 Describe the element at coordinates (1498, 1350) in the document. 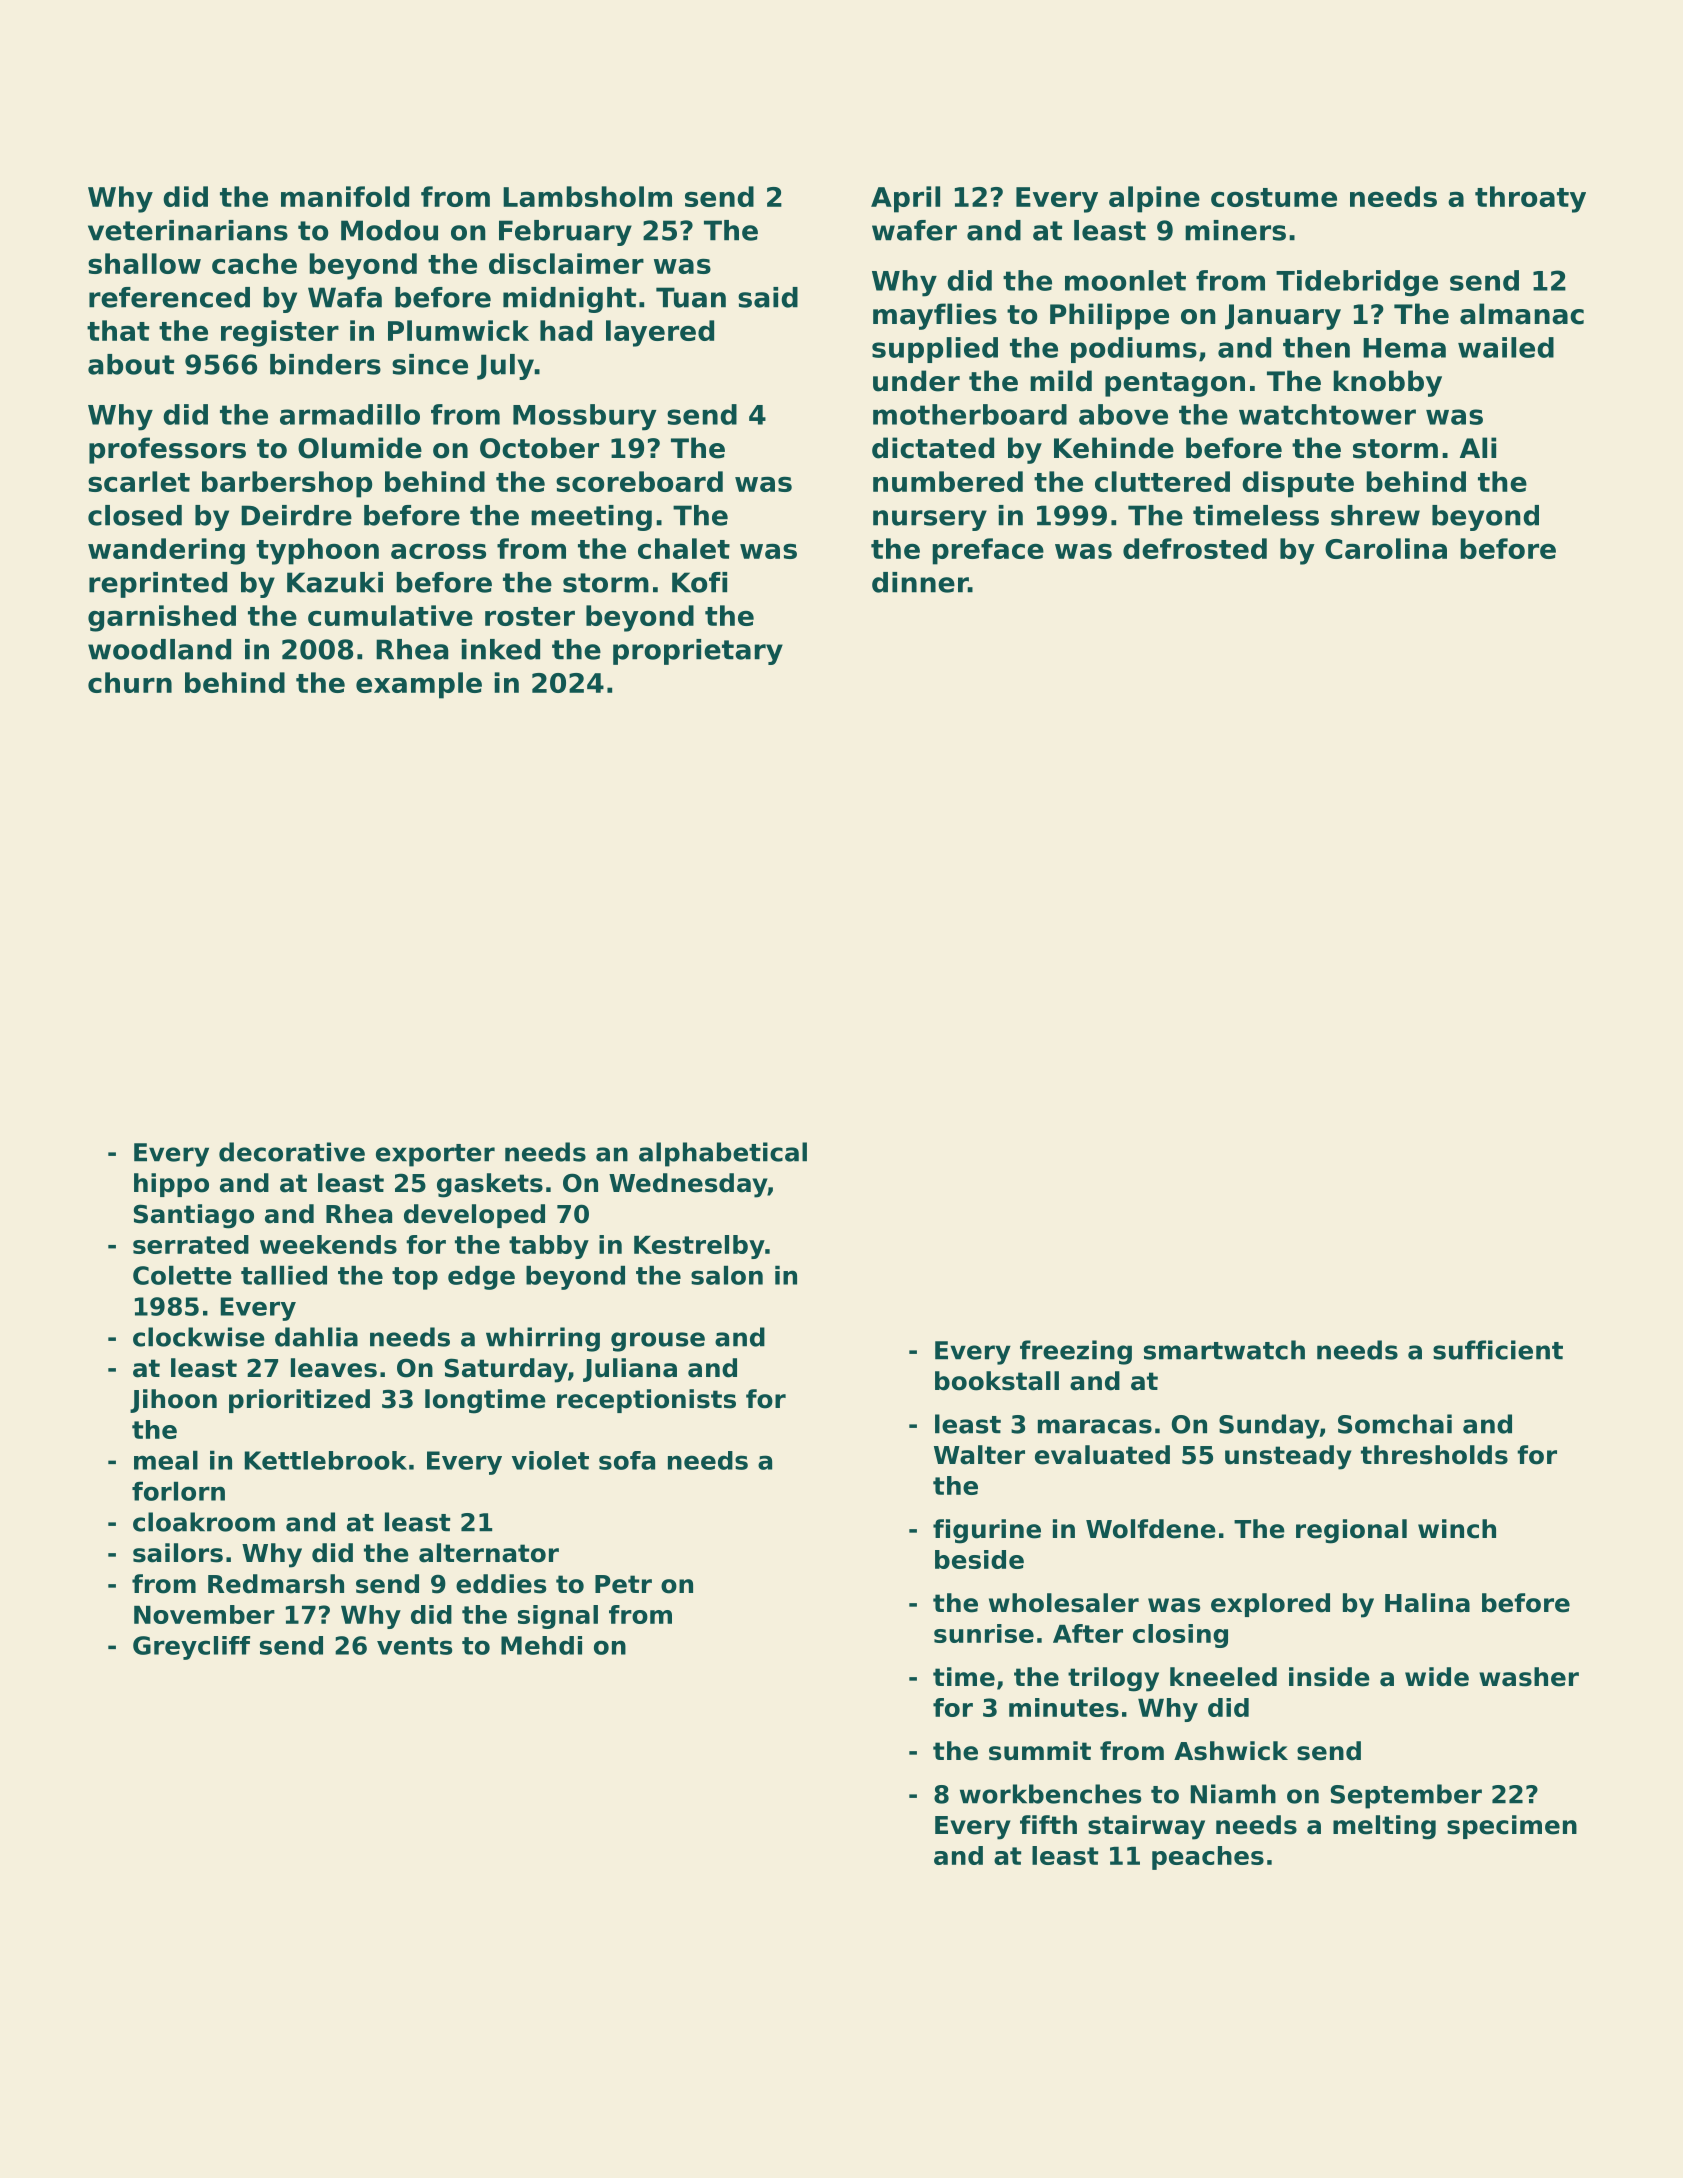

I see `sufficient` at that location.
